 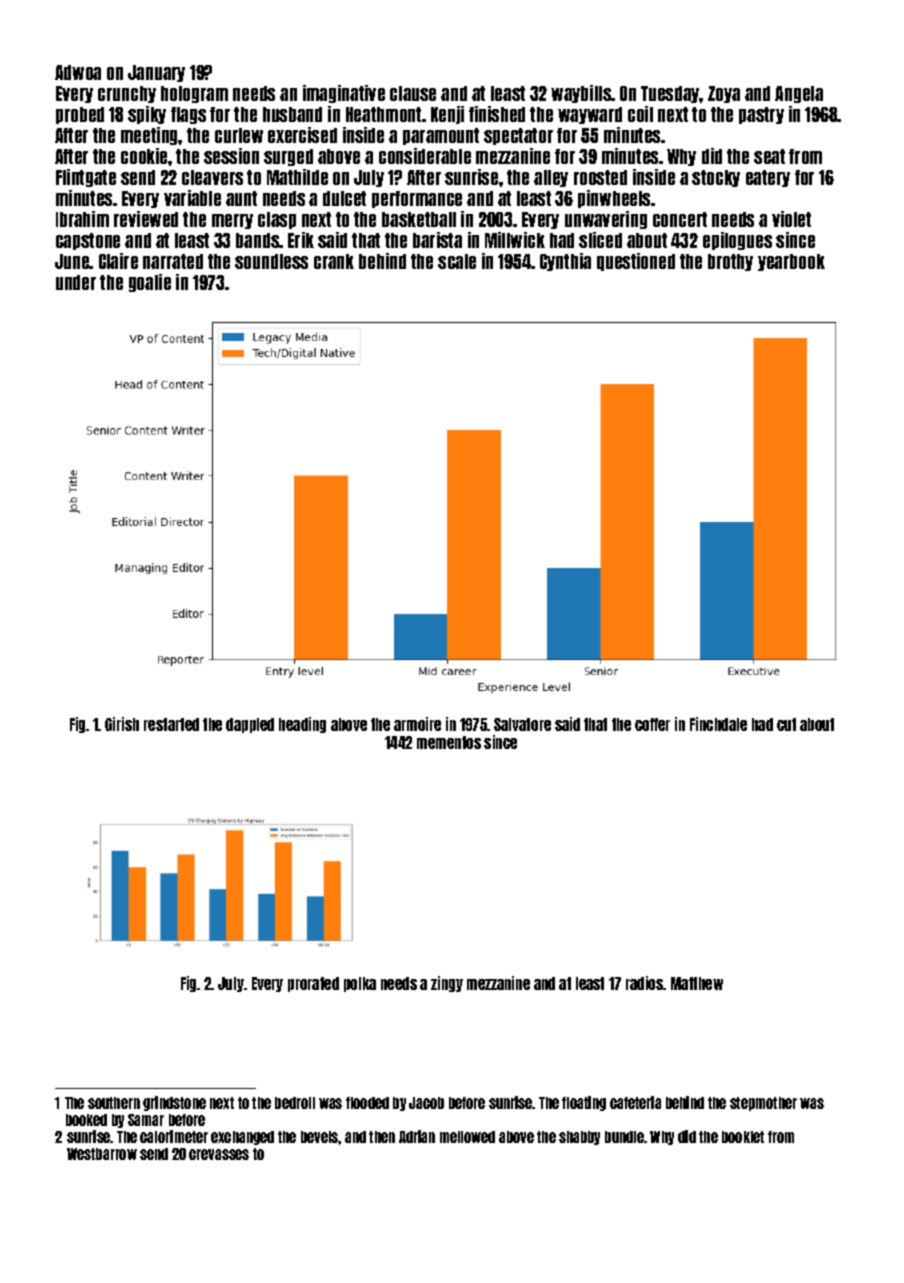 What do you see at coordinates (447, 984) in the screenshot?
I see `zingy` at bounding box center [447, 984].
